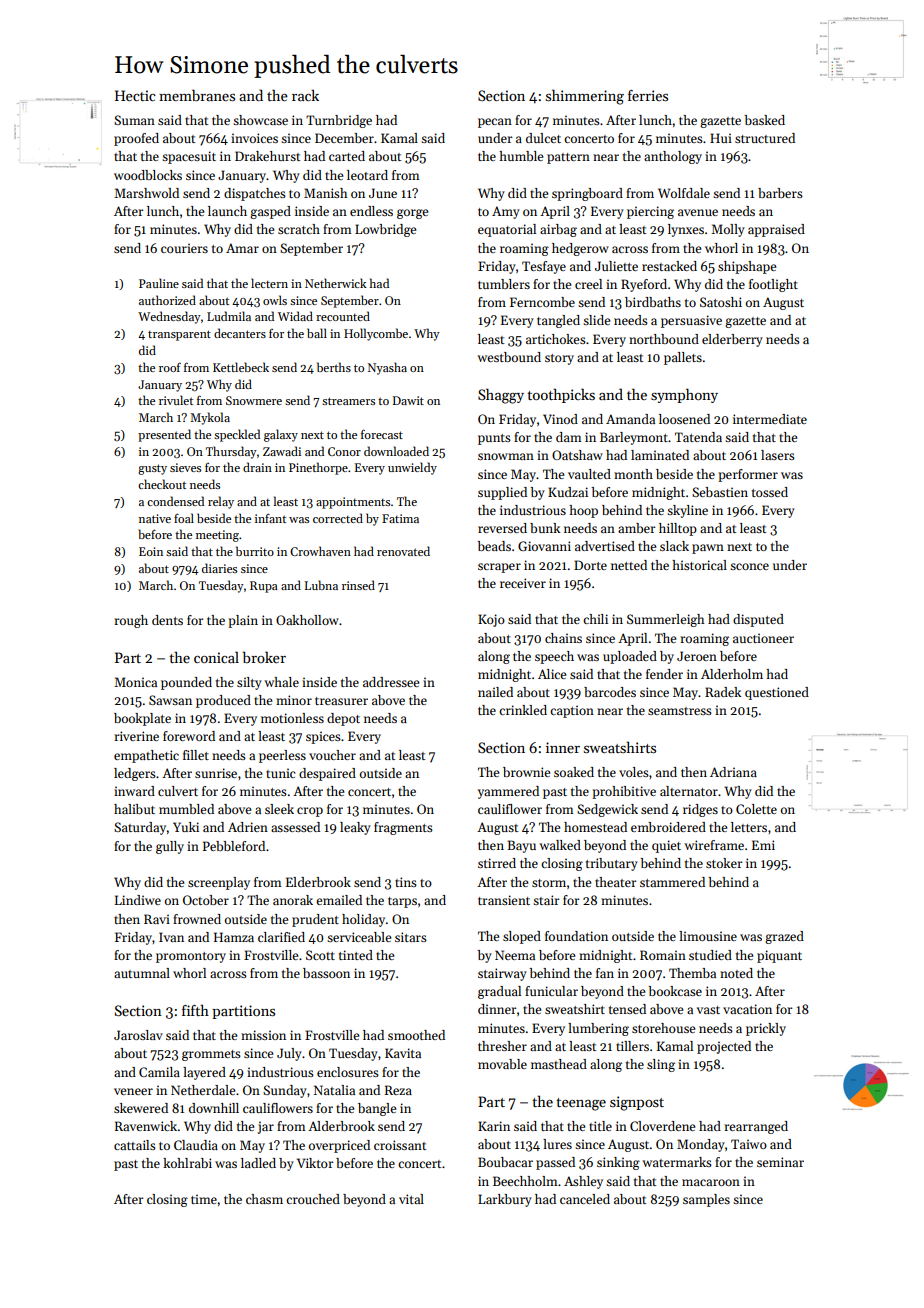 The image size is (924, 1308). What do you see at coordinates (267, 156) in the document?
I see `Drakehurst` at bounding box center [267, 156].
